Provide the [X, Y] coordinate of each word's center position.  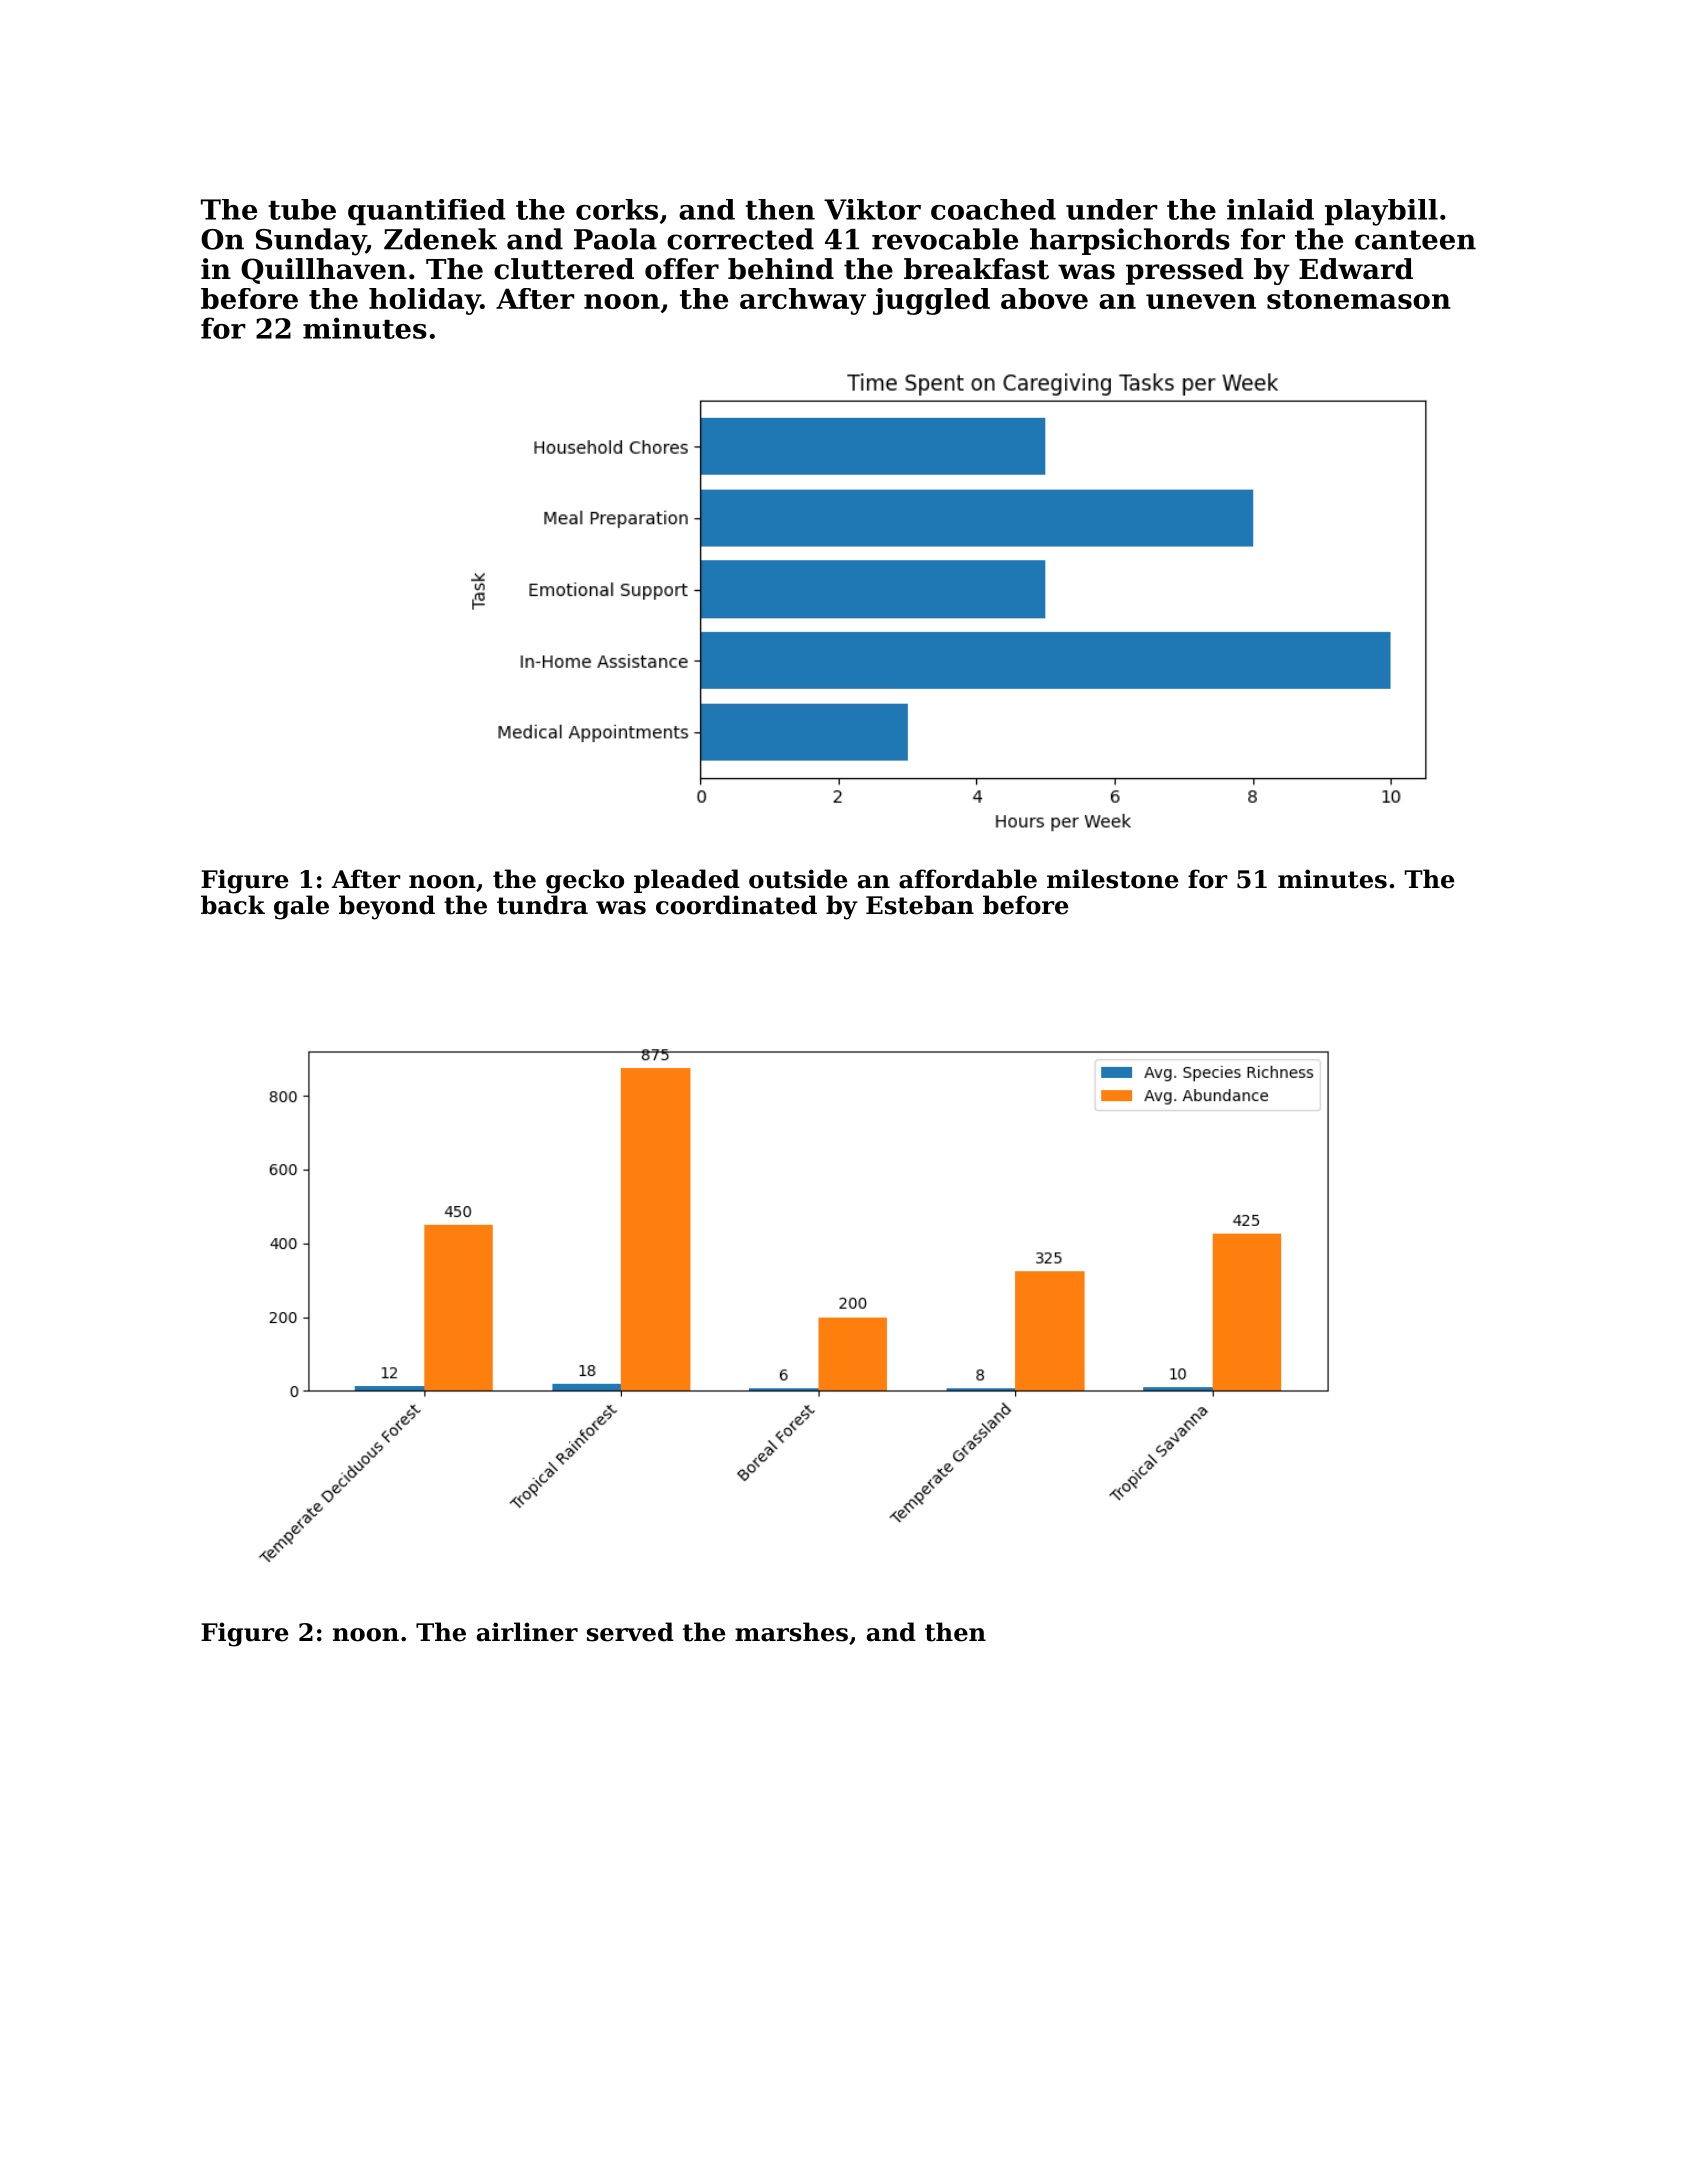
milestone [1112, 879]
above [1044, 298]
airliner [527, 1632]
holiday [425, 301]
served [630, 1632]
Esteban [920, 905]
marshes [791, 1632]
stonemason [1359, 299]
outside [798, 879]
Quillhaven [324, 271]
